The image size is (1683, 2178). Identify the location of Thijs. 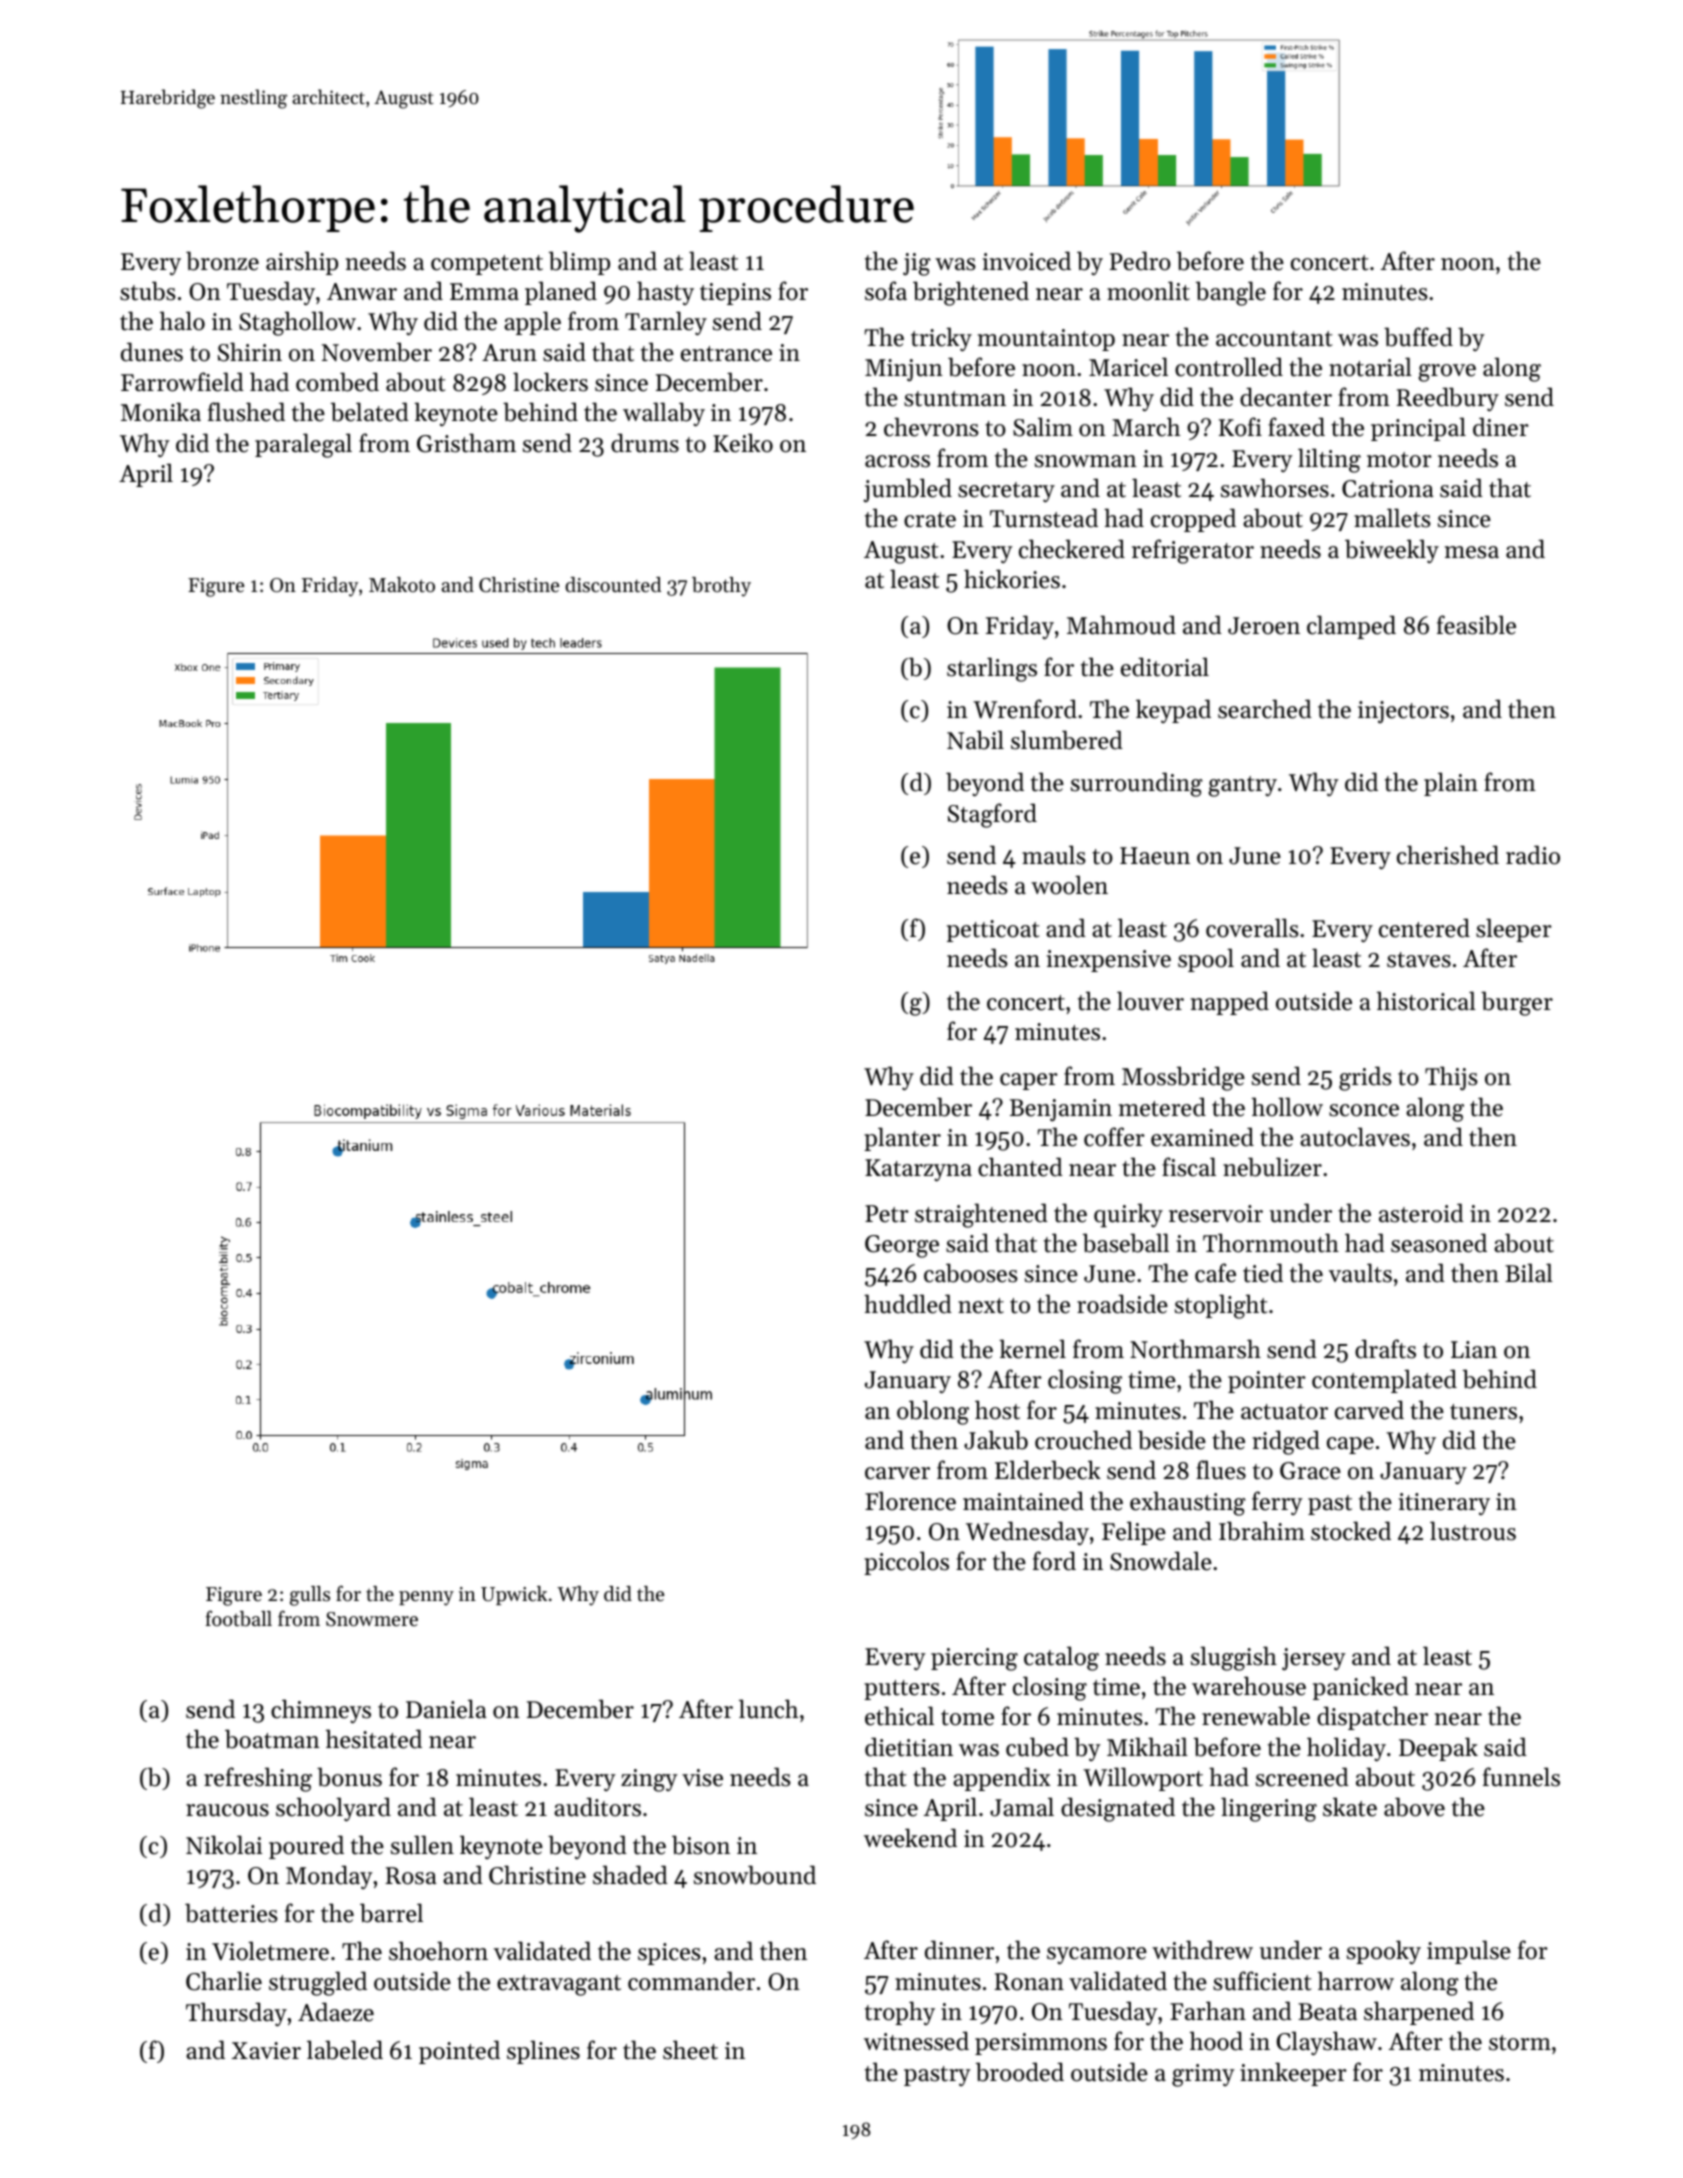
(1451, 1078).
